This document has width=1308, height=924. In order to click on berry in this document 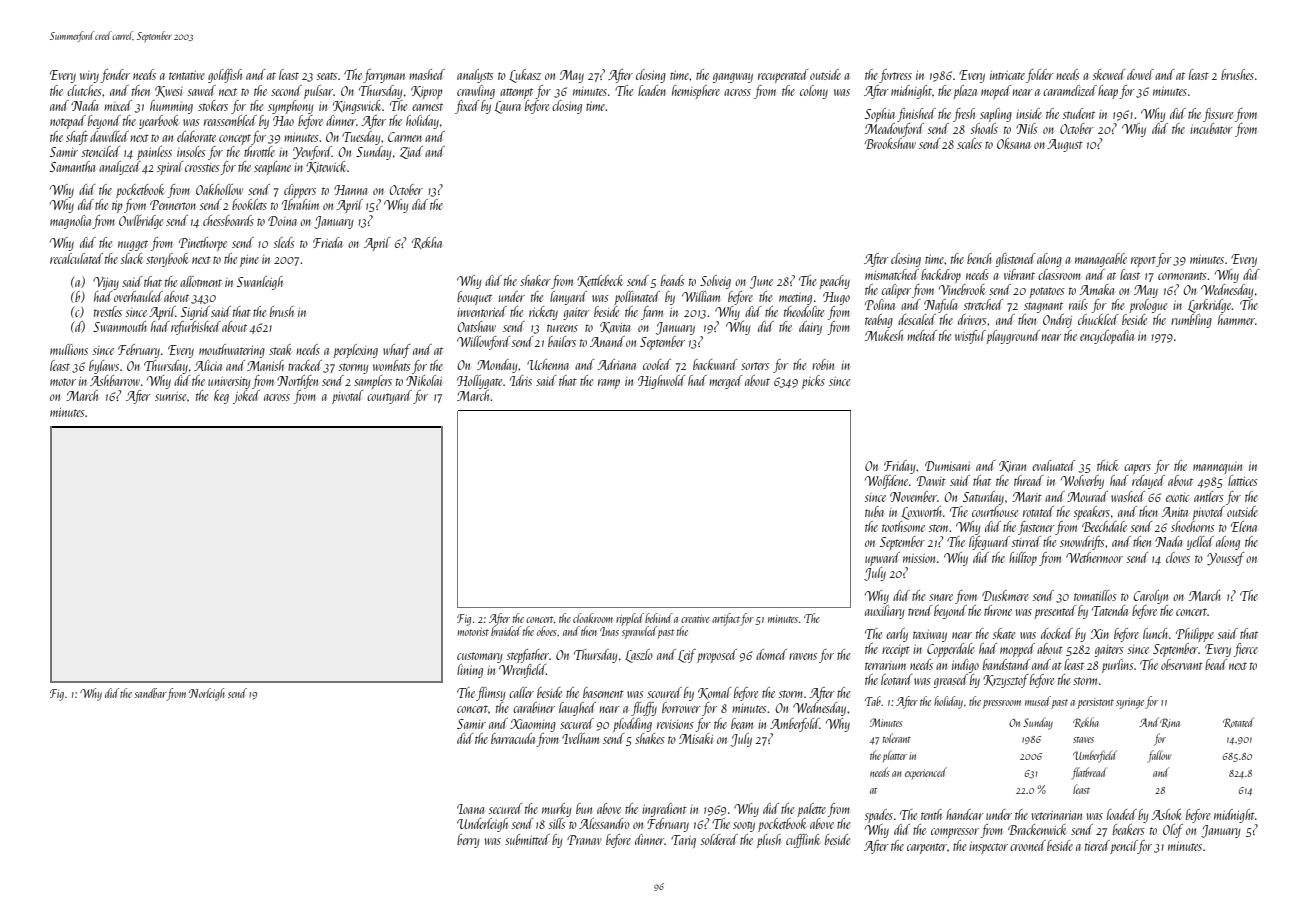, I will do `click(468, 841)`.
